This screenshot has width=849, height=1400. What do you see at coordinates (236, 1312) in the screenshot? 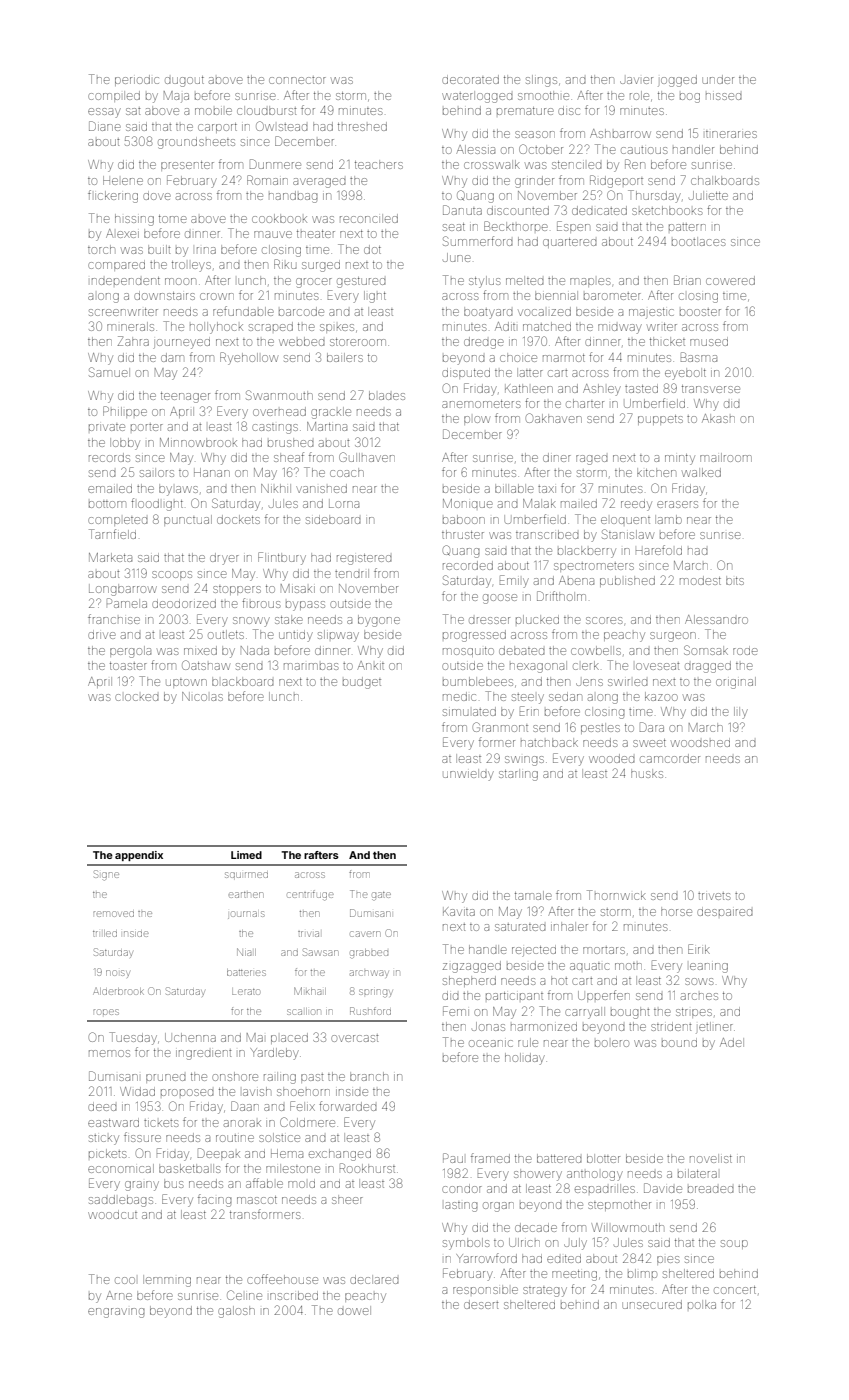
I see `galosh` at bounding box center [236, 1312].
